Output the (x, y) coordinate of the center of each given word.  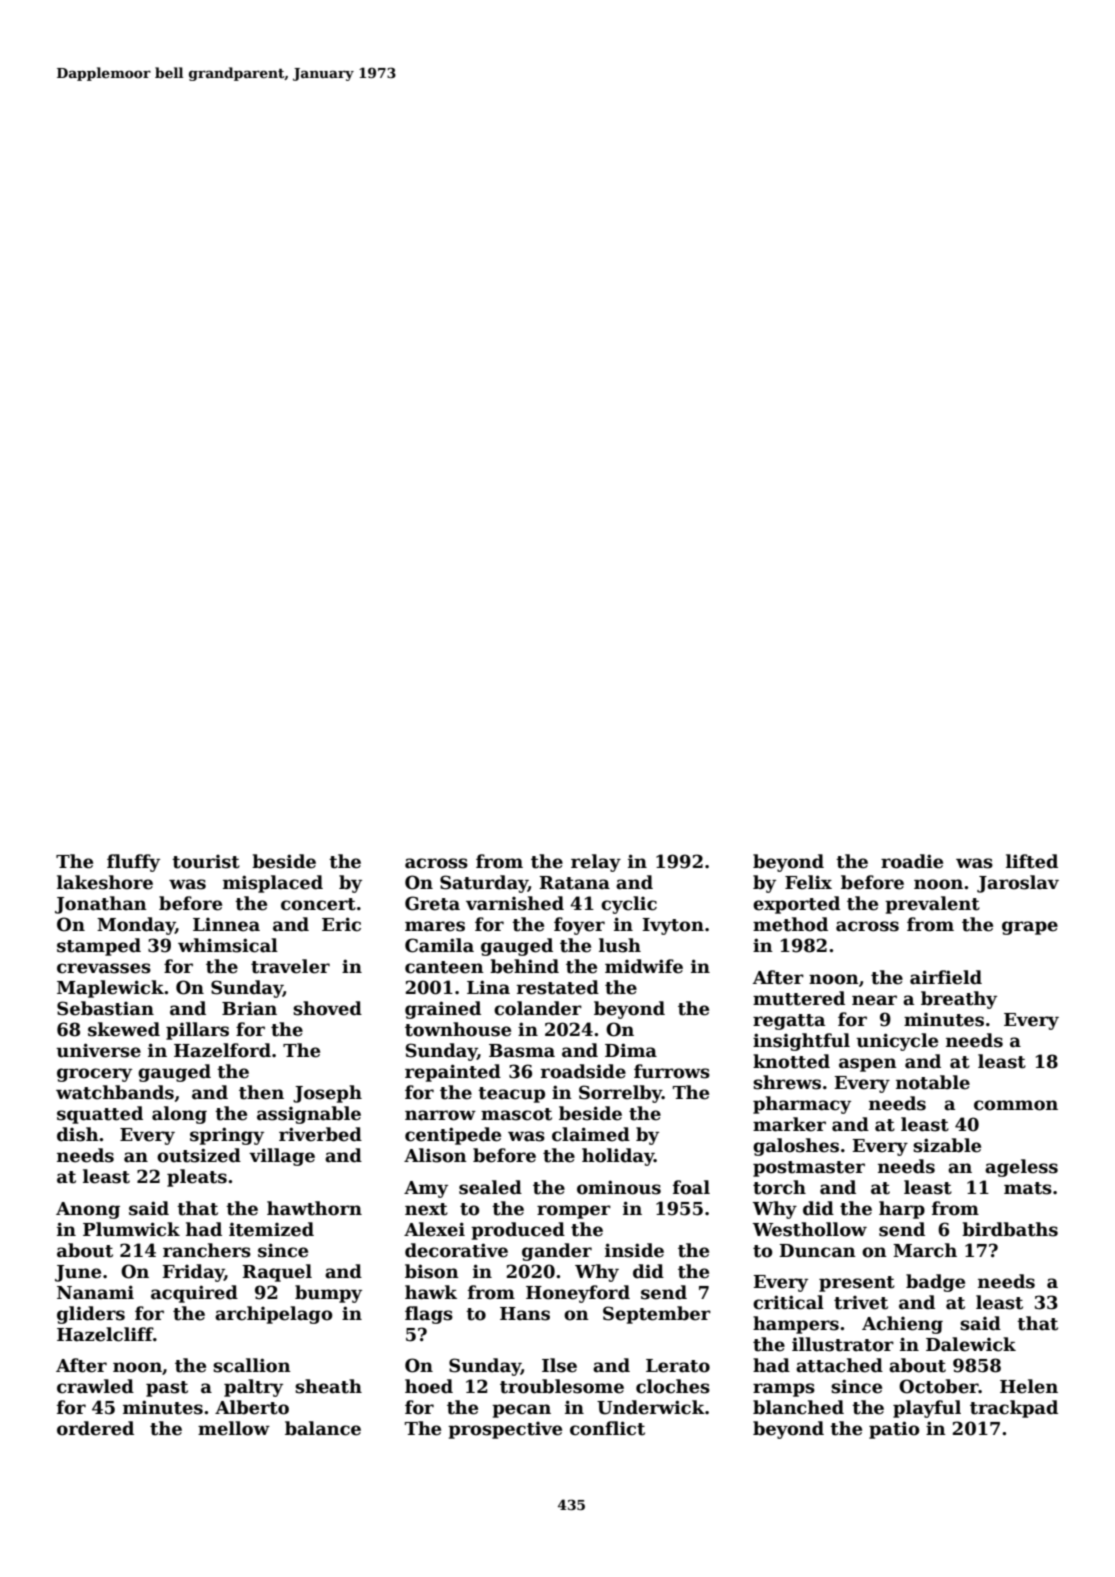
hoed (429, 1386)
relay (596, 863)
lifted (1032, 861)
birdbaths (1010, 1229)
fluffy (133, 863)
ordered (95, 1428)
